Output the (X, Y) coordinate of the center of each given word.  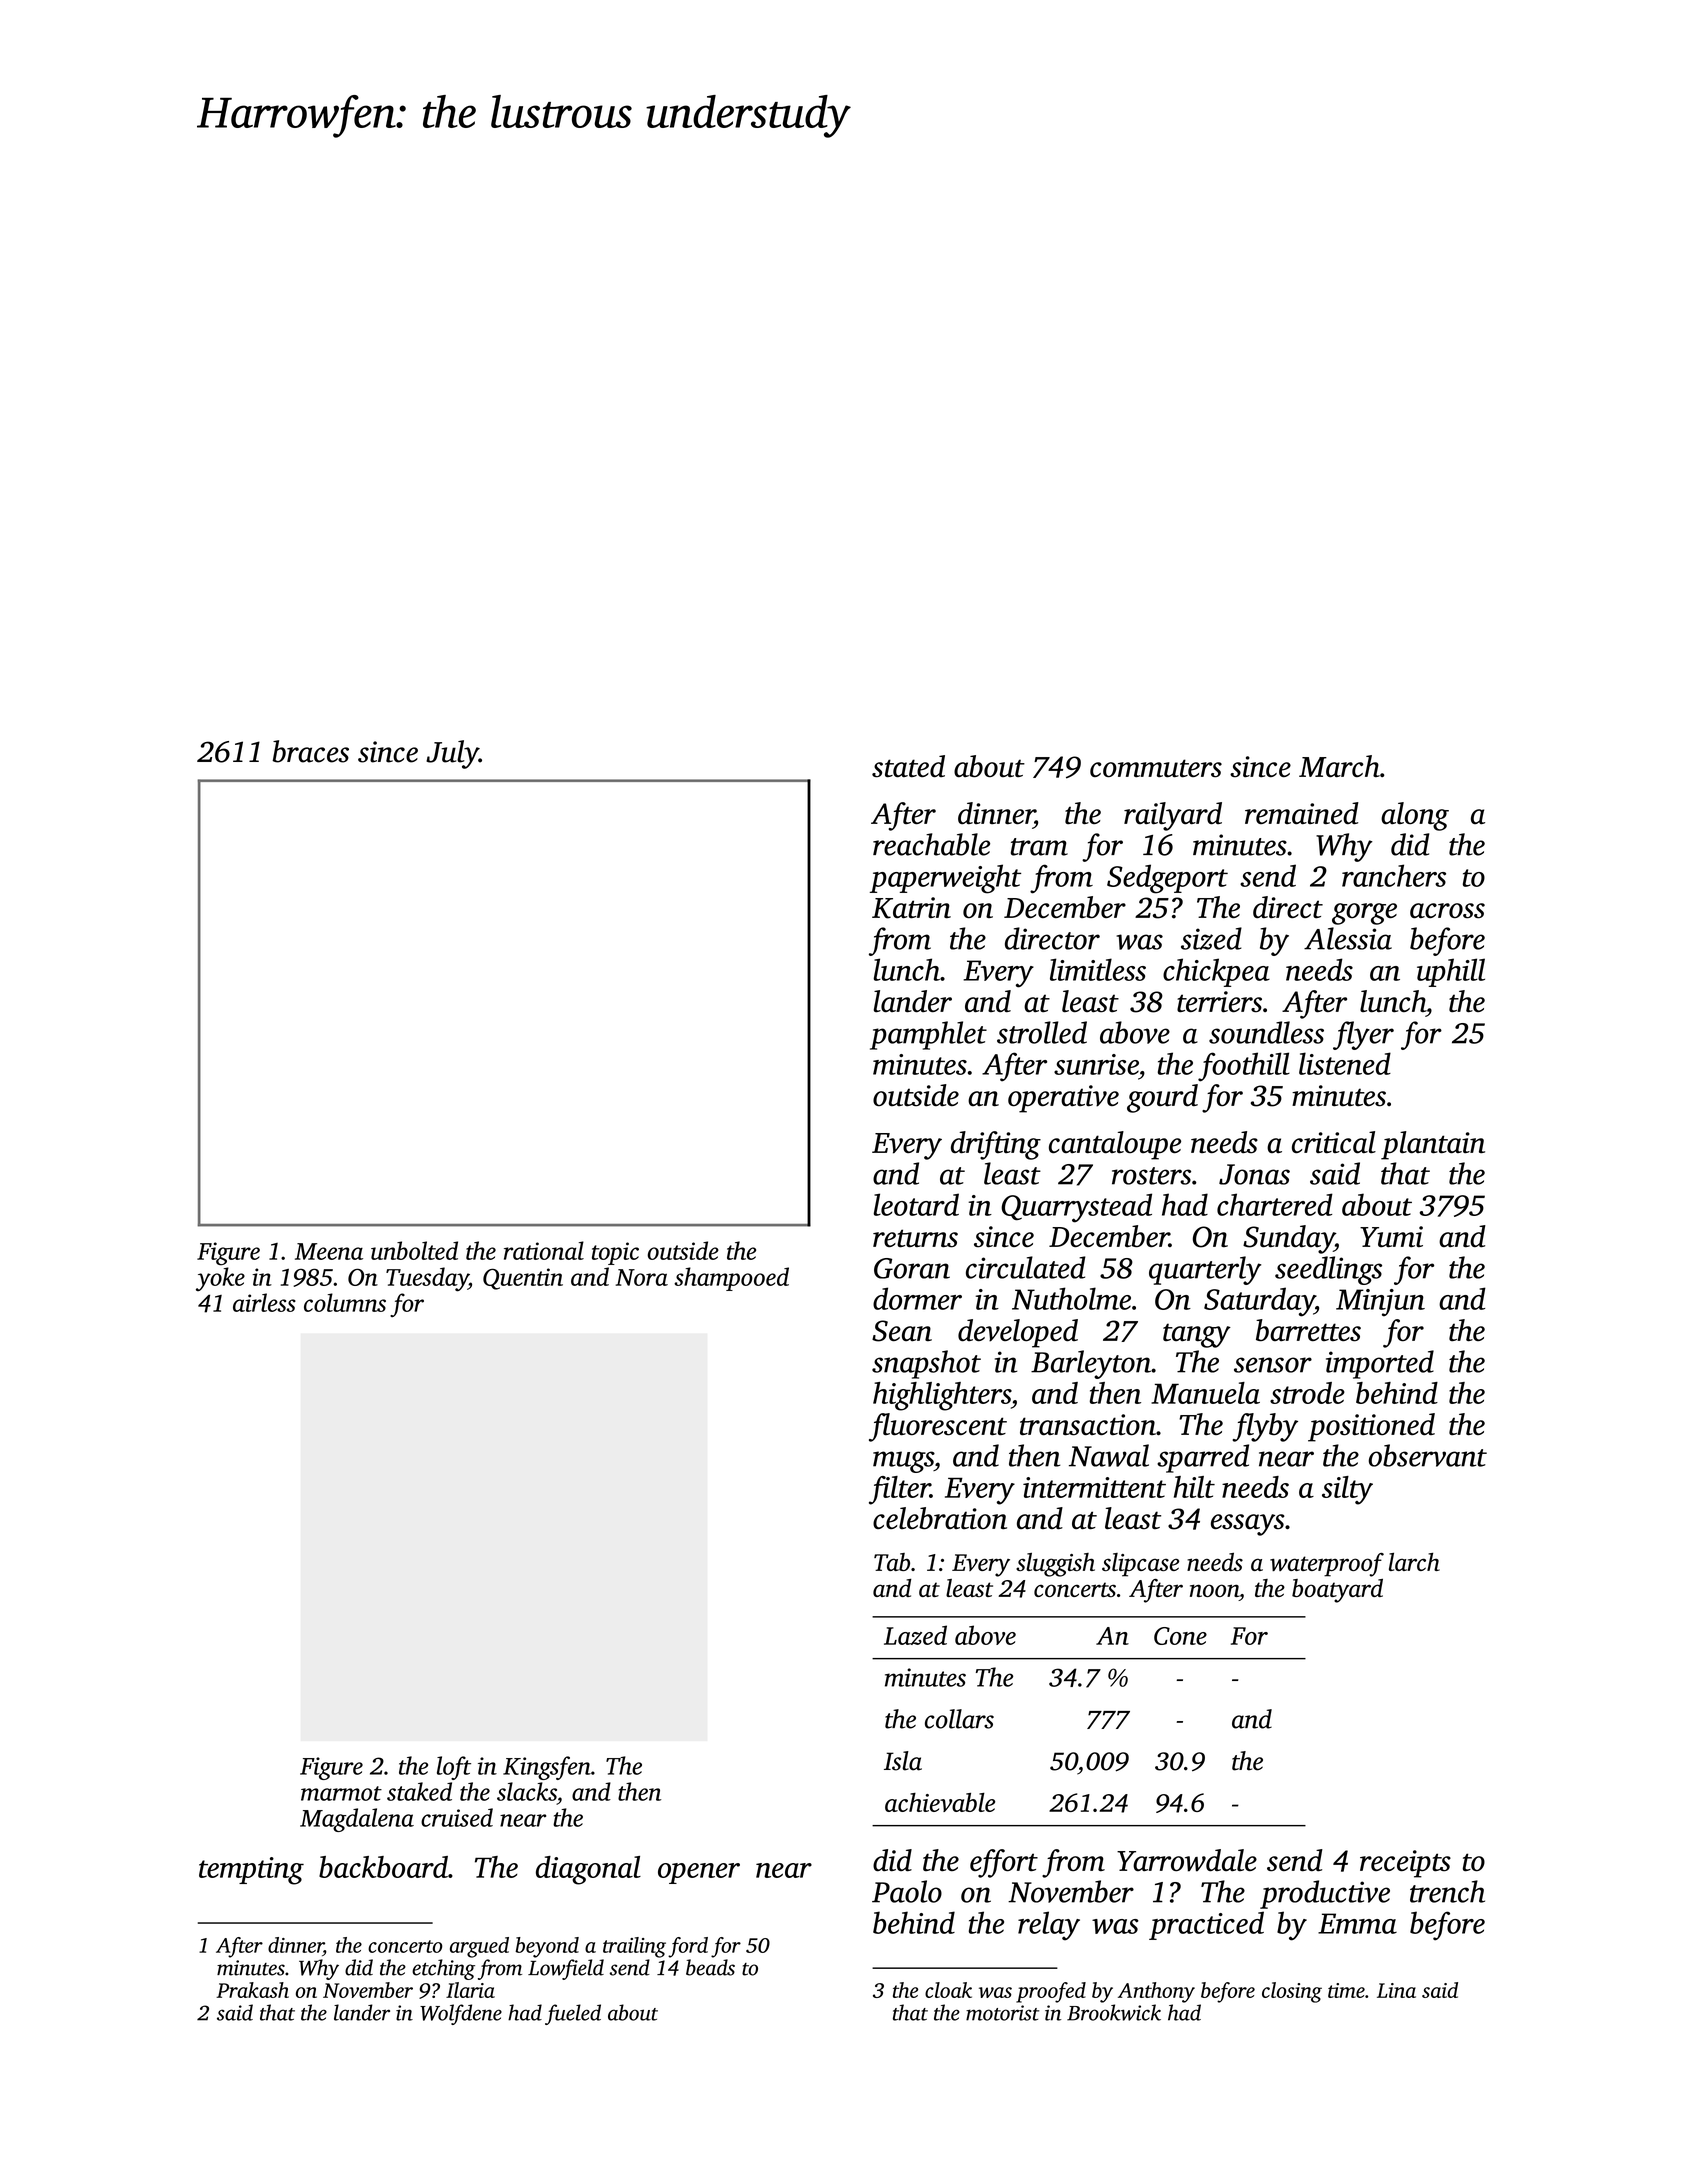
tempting (251, 1871)
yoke (220, 1279)
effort (1004, 1863)
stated (908, 766)
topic (615, 1253)
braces (310, 751)
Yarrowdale (1187, 1860)
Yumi (1391, 1237)
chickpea (1216, 972)
